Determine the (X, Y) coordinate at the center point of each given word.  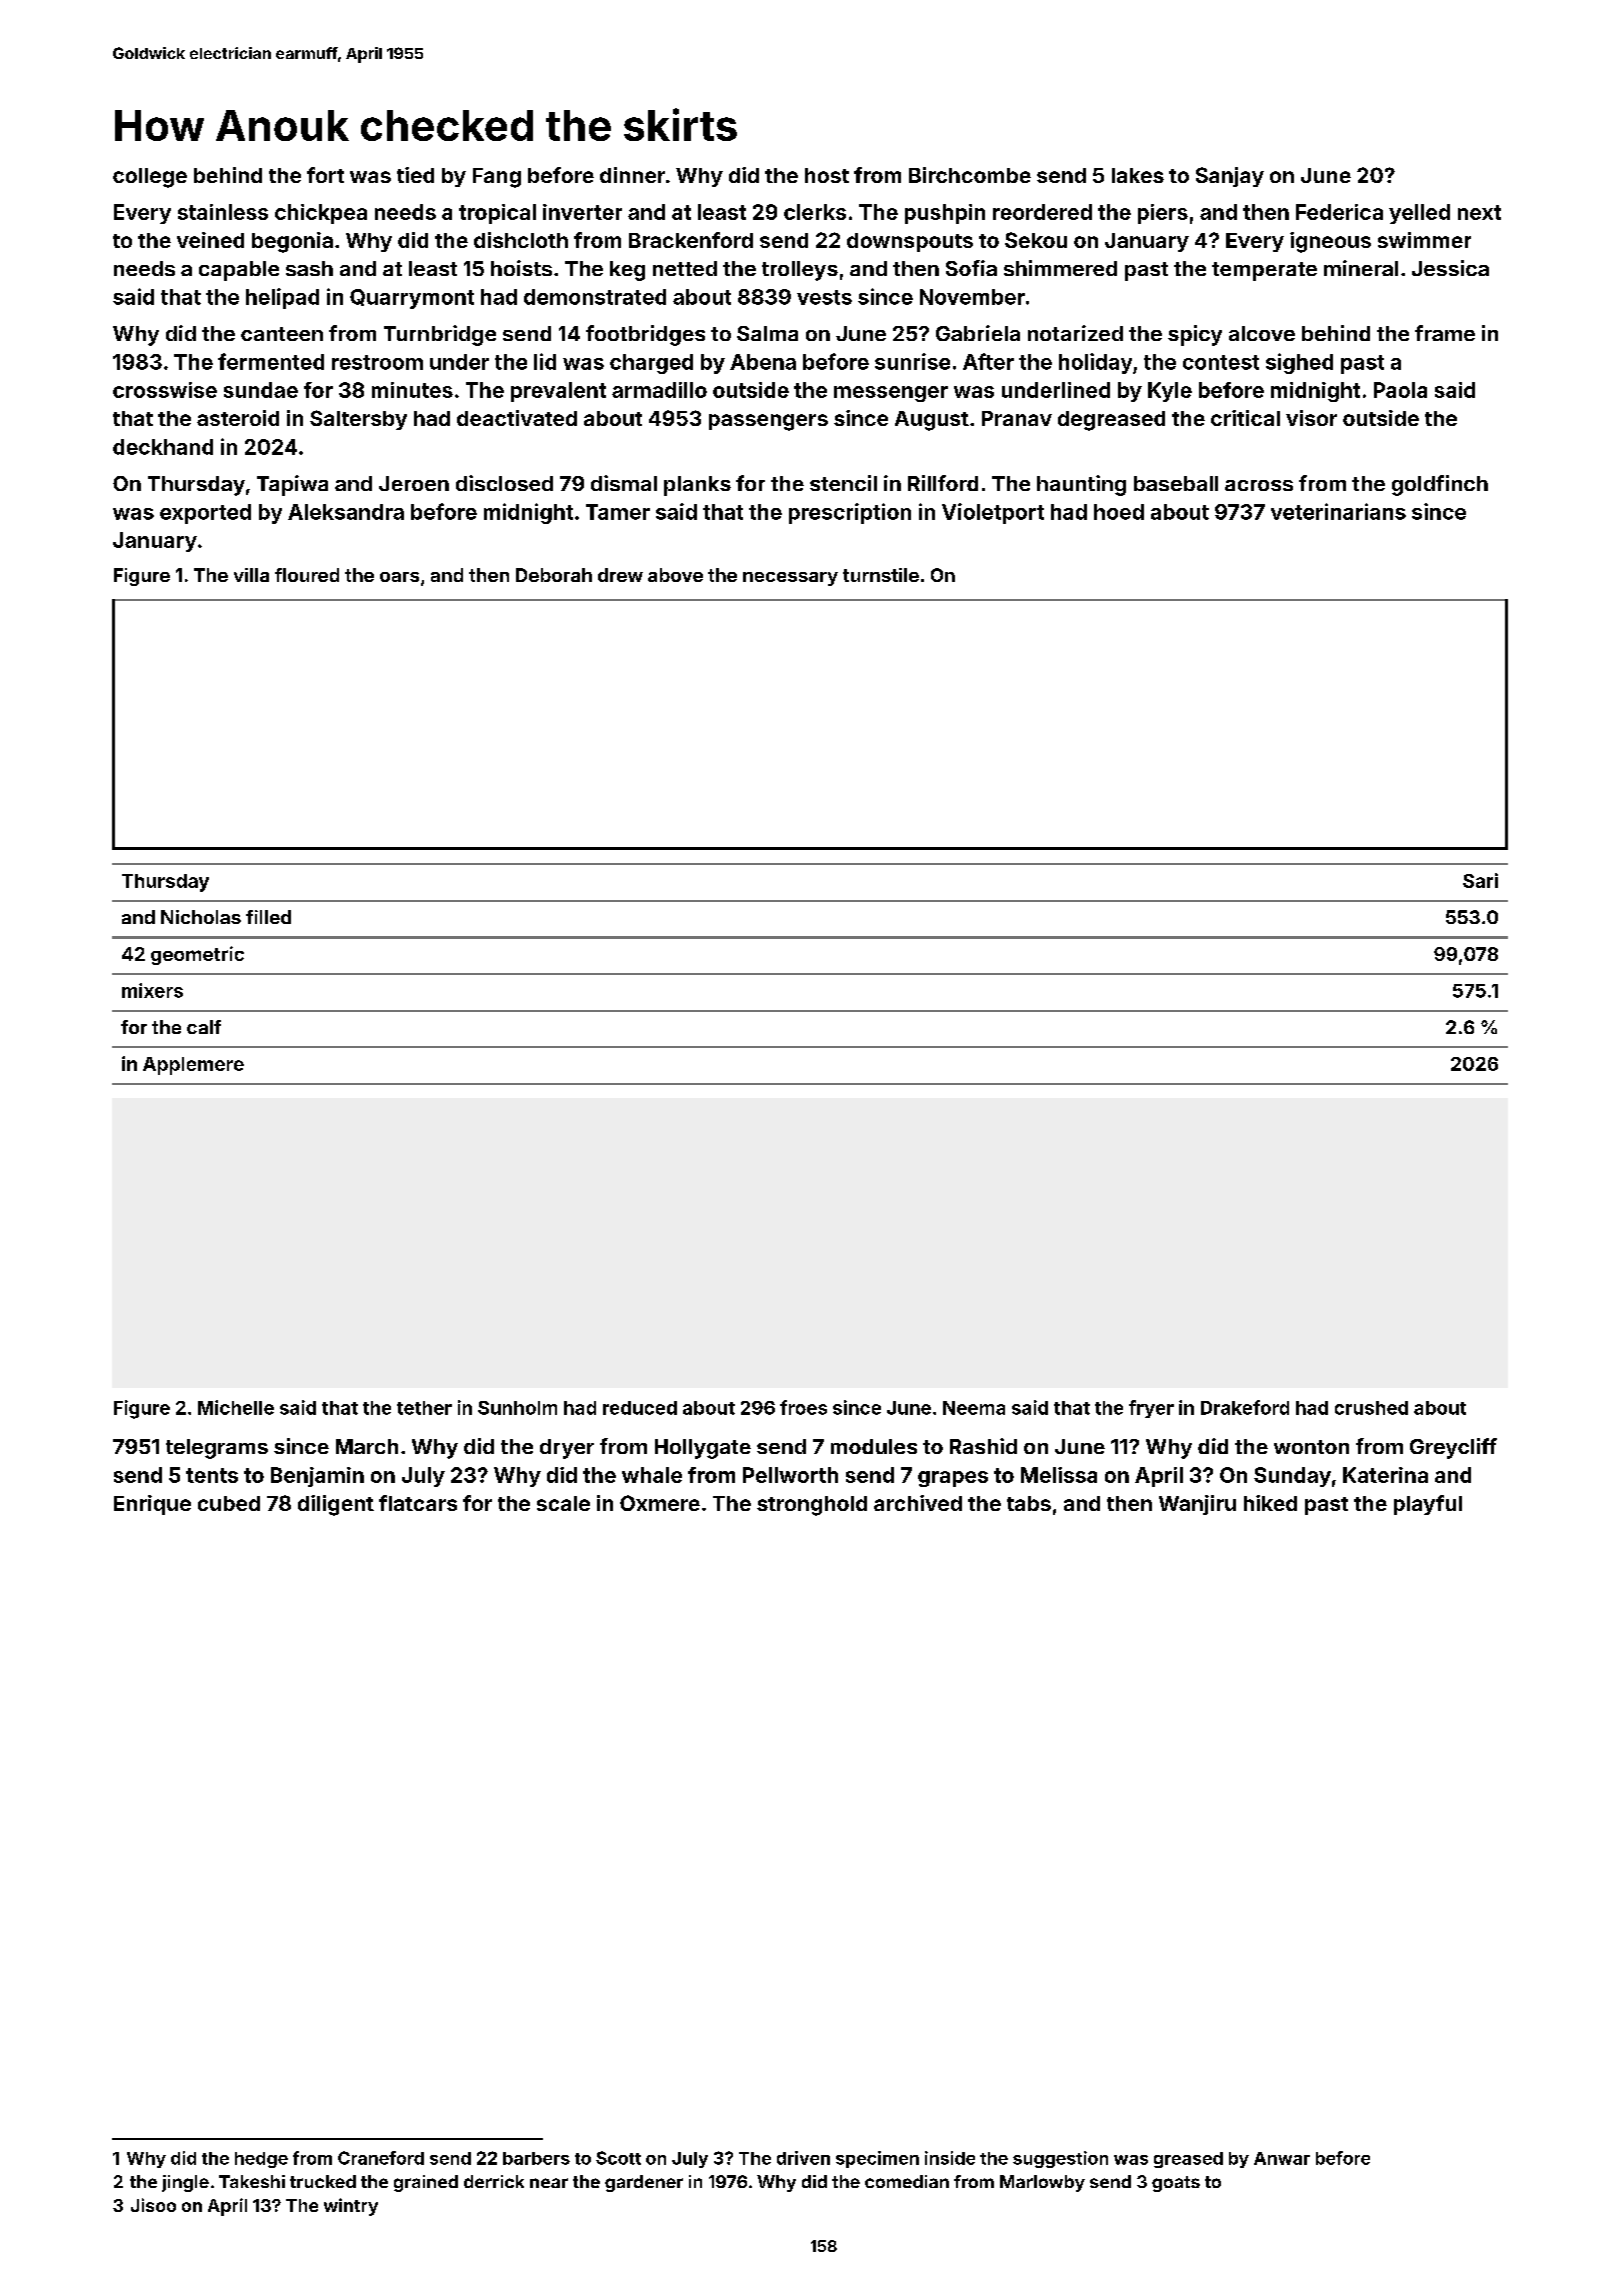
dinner (632, 175)
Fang (497, 178)
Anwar (1282, 2158)
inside (950, 2158)
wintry (351, 2207)
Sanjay (1230, 177)
